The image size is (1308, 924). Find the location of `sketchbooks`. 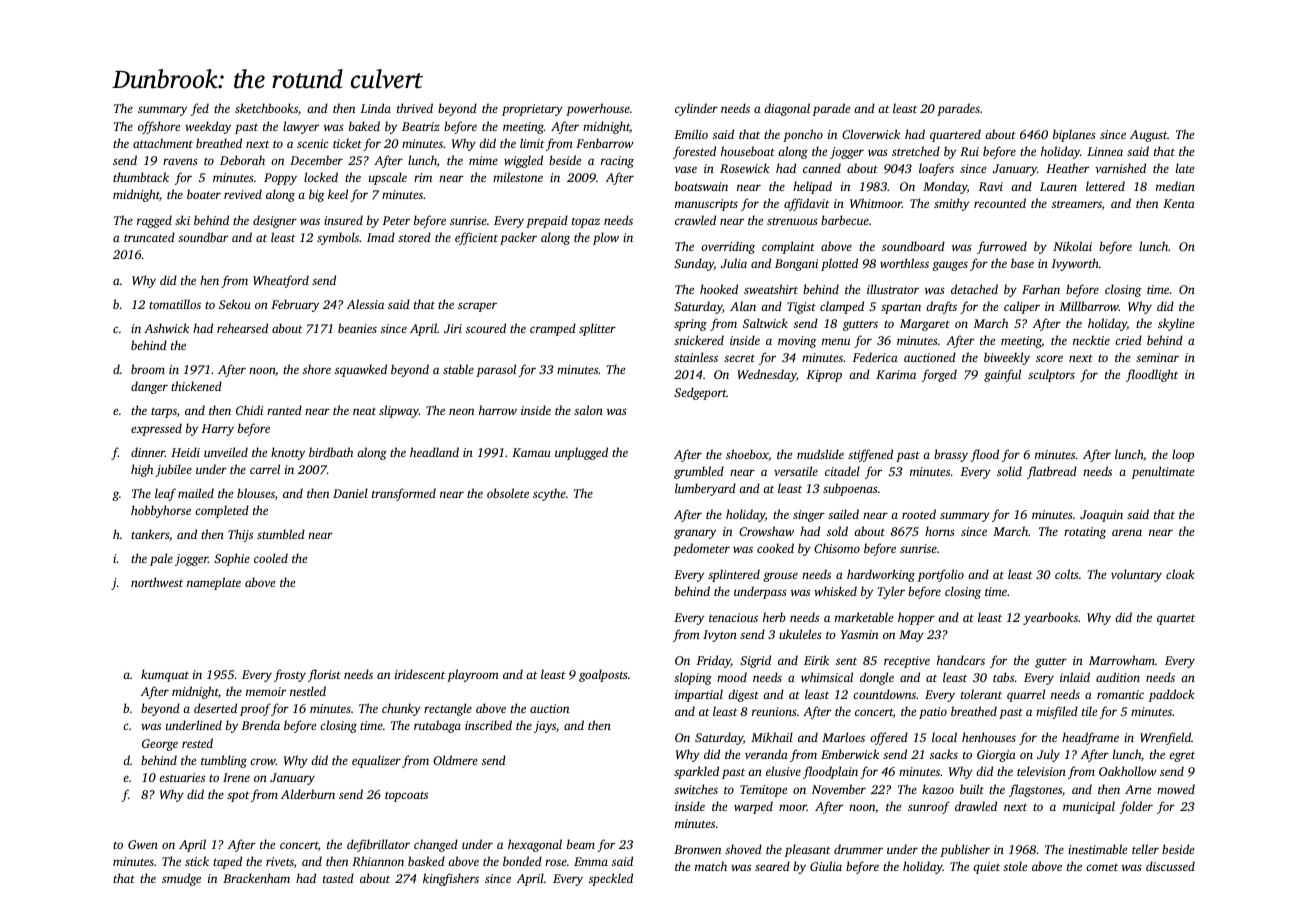

sketchbooks is located at coordinates (266, 108).
